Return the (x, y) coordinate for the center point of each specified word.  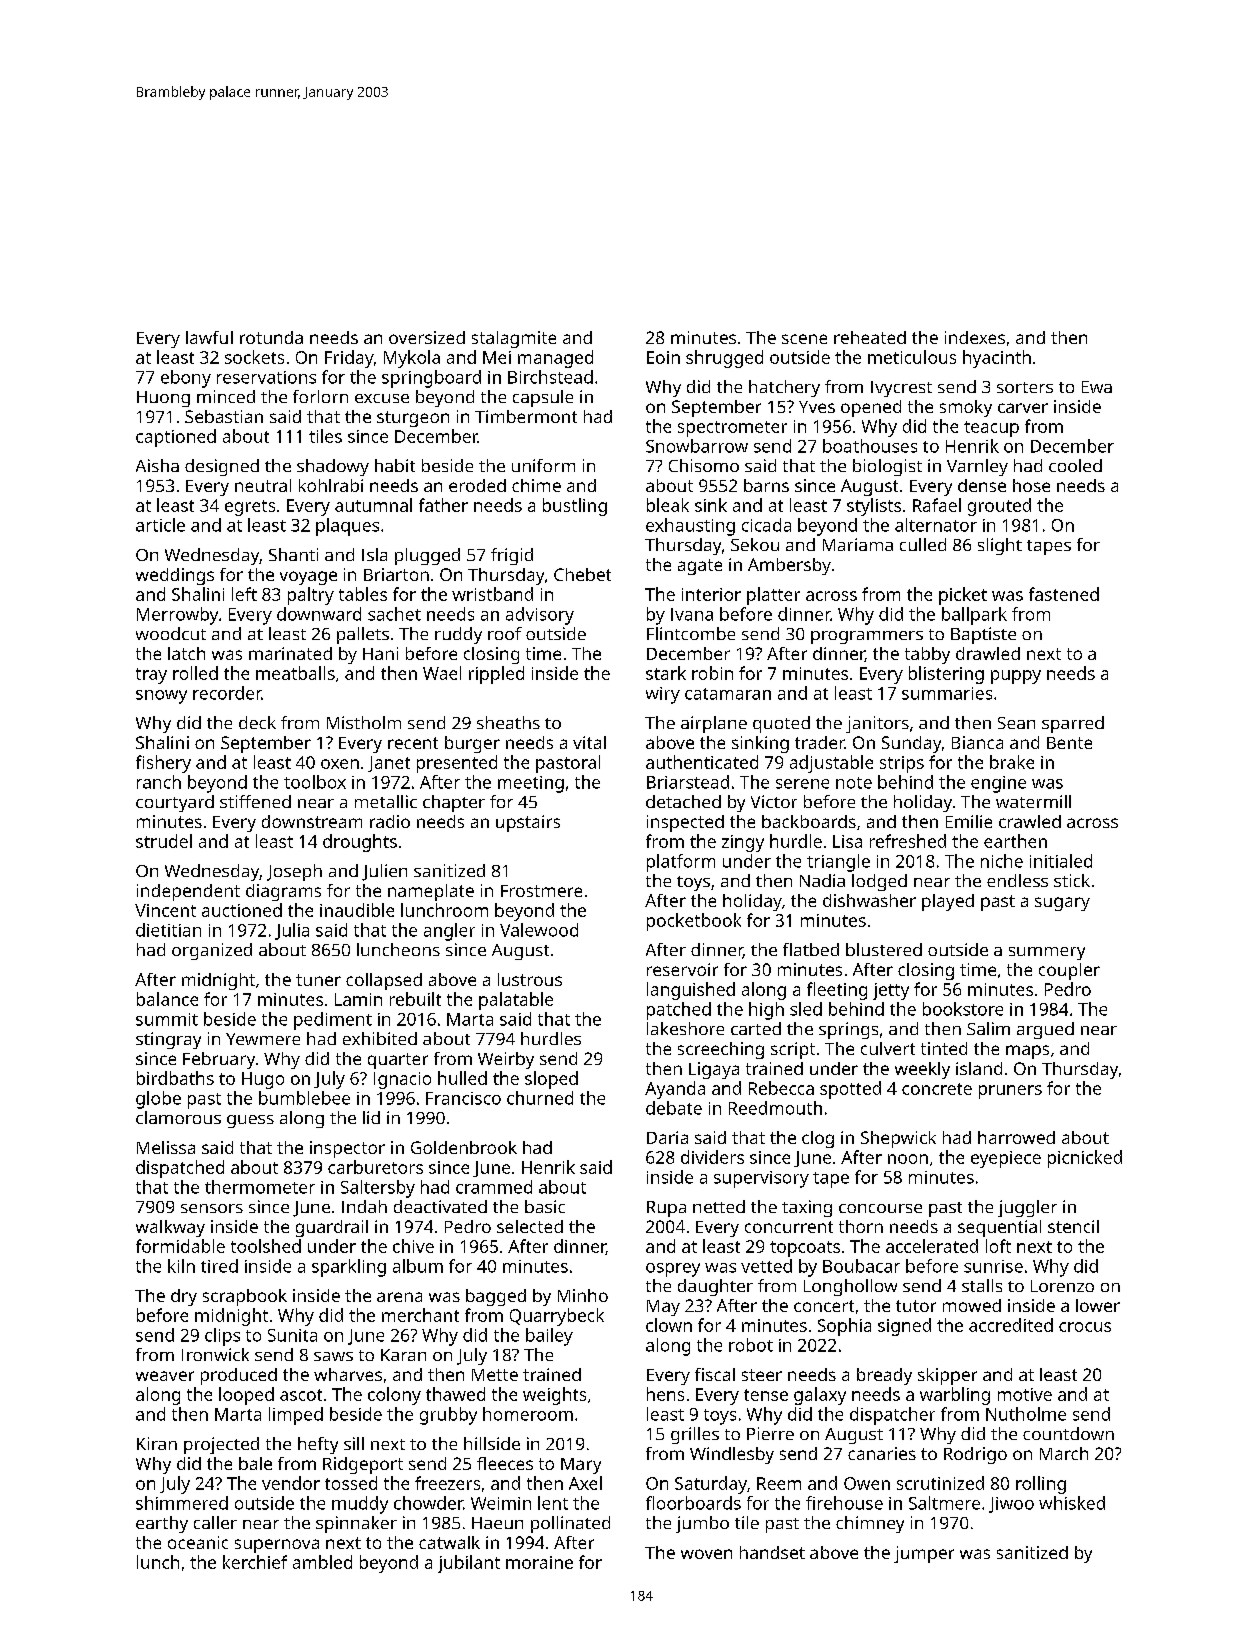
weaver (165, 1376)
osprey (673, 1270)
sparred (1073, 724)
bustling (575, 507)
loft (998, 1246)
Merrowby (177, 616)
